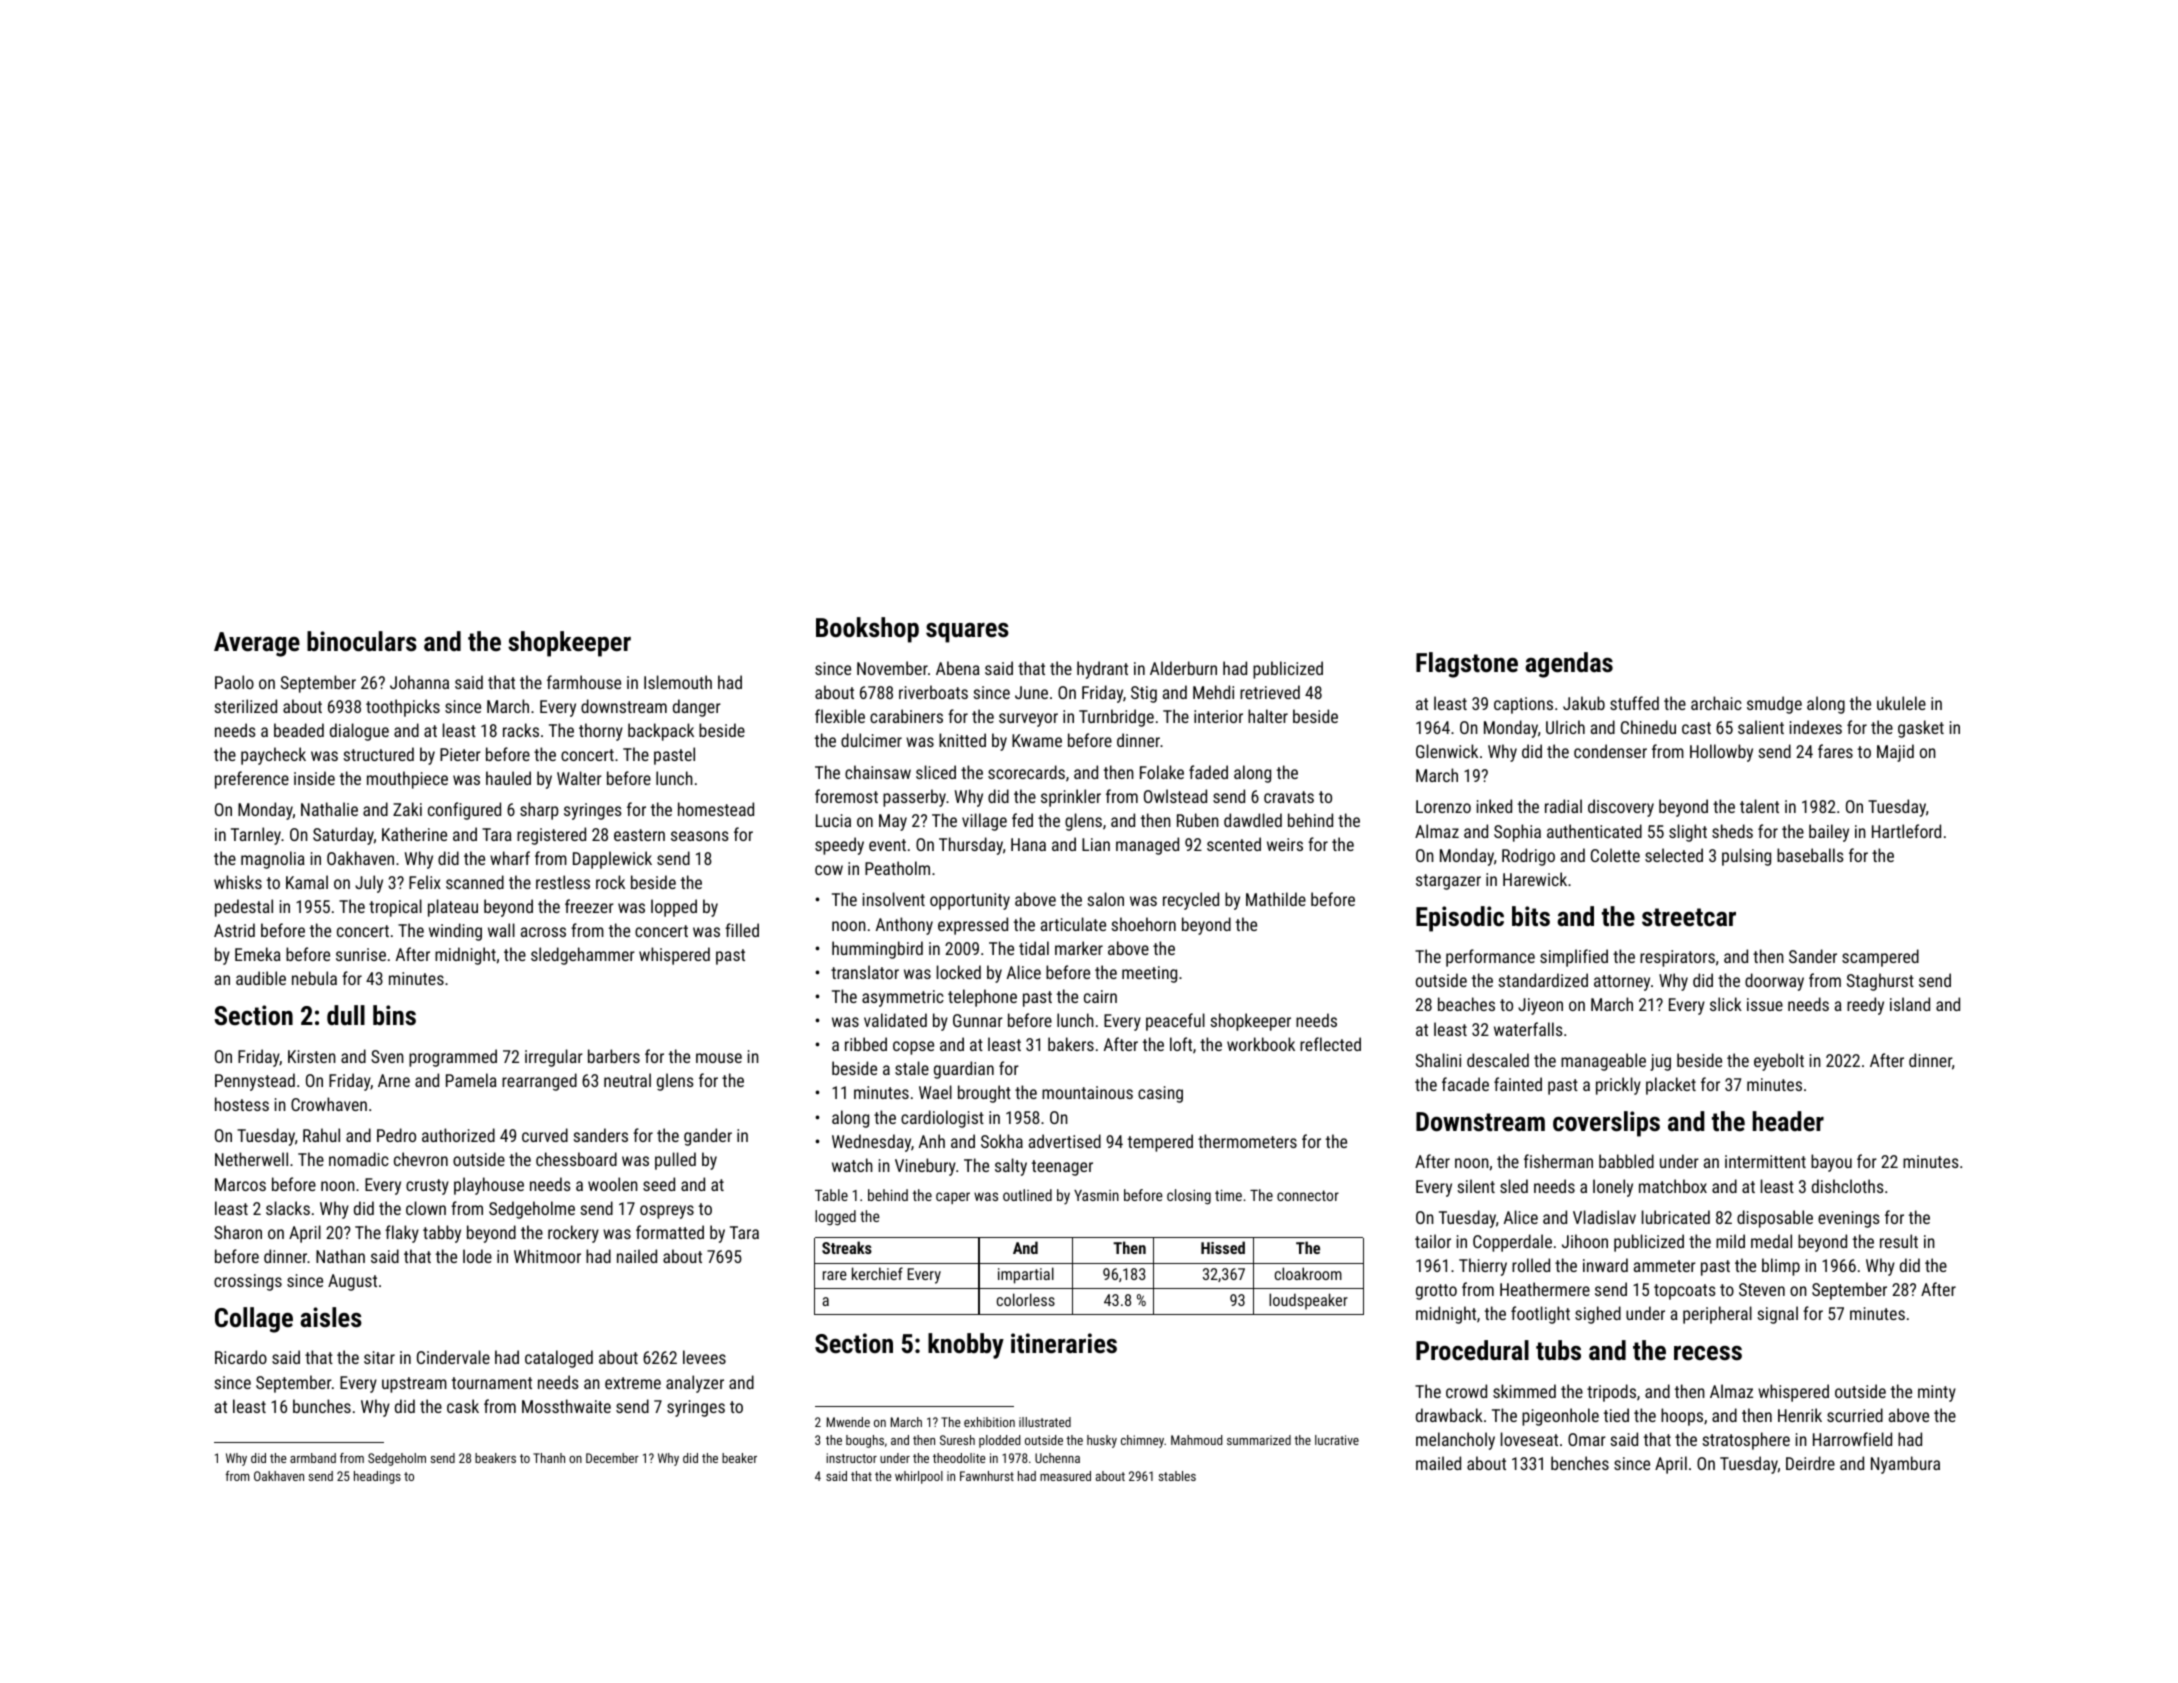 This screenshot has width=2178, height=1683. What do you see at coordinates (894, 899) in the screenshot?
I see `insolvent` at bounding box center [894, 899].
